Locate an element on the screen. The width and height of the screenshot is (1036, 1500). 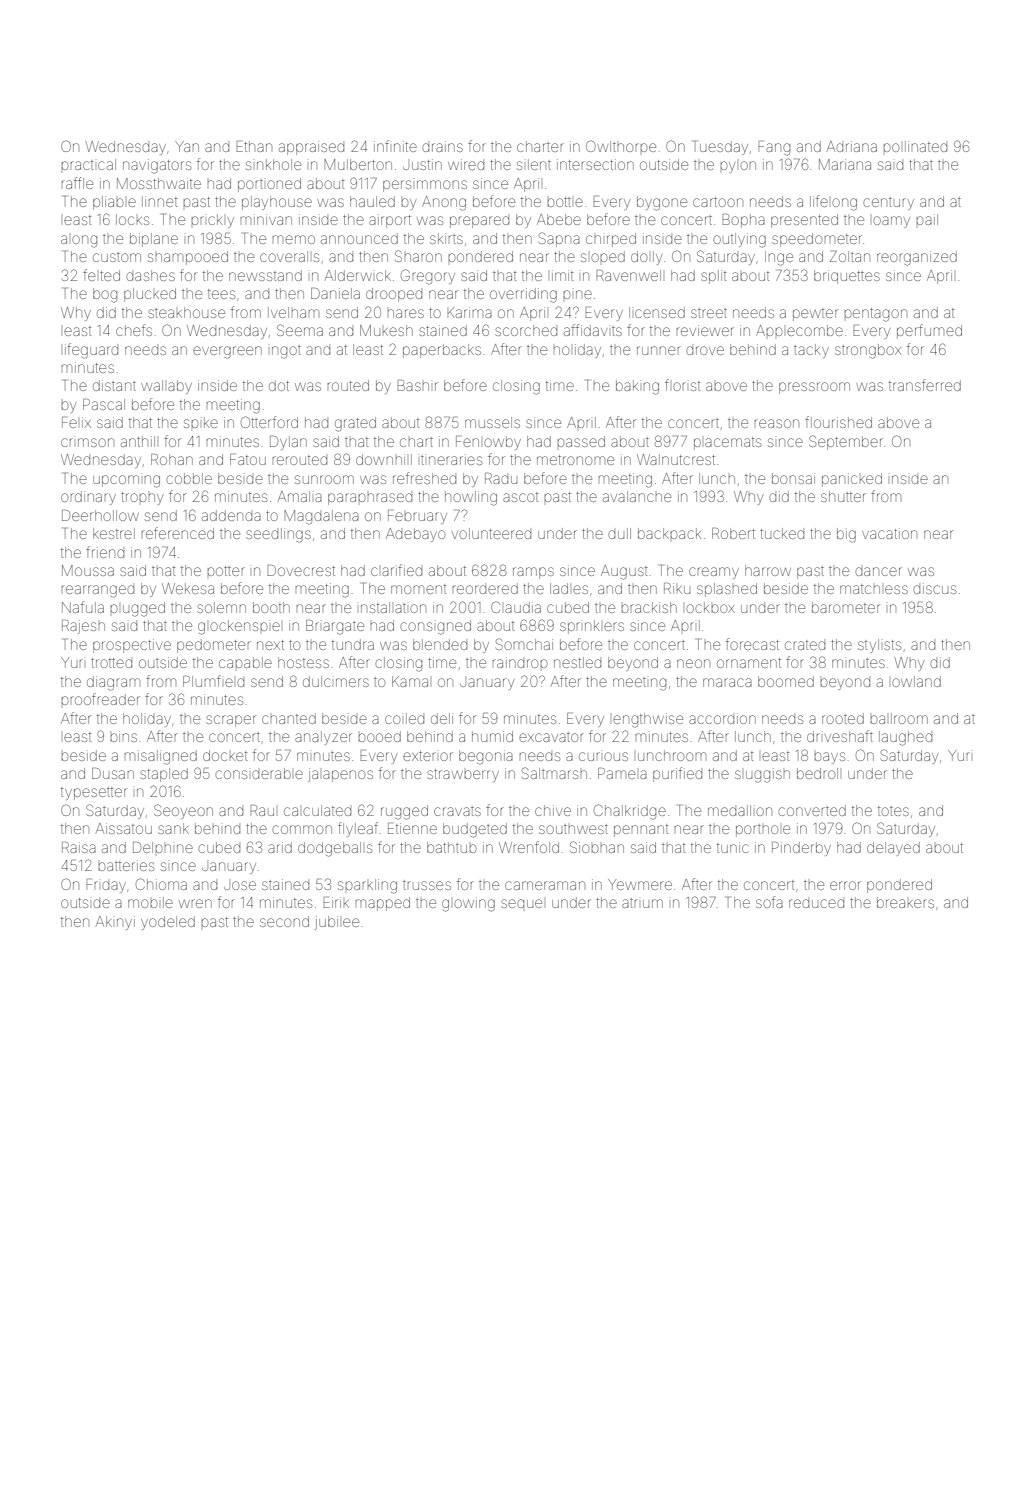
Pamela is located at coordinates (622, 773).
